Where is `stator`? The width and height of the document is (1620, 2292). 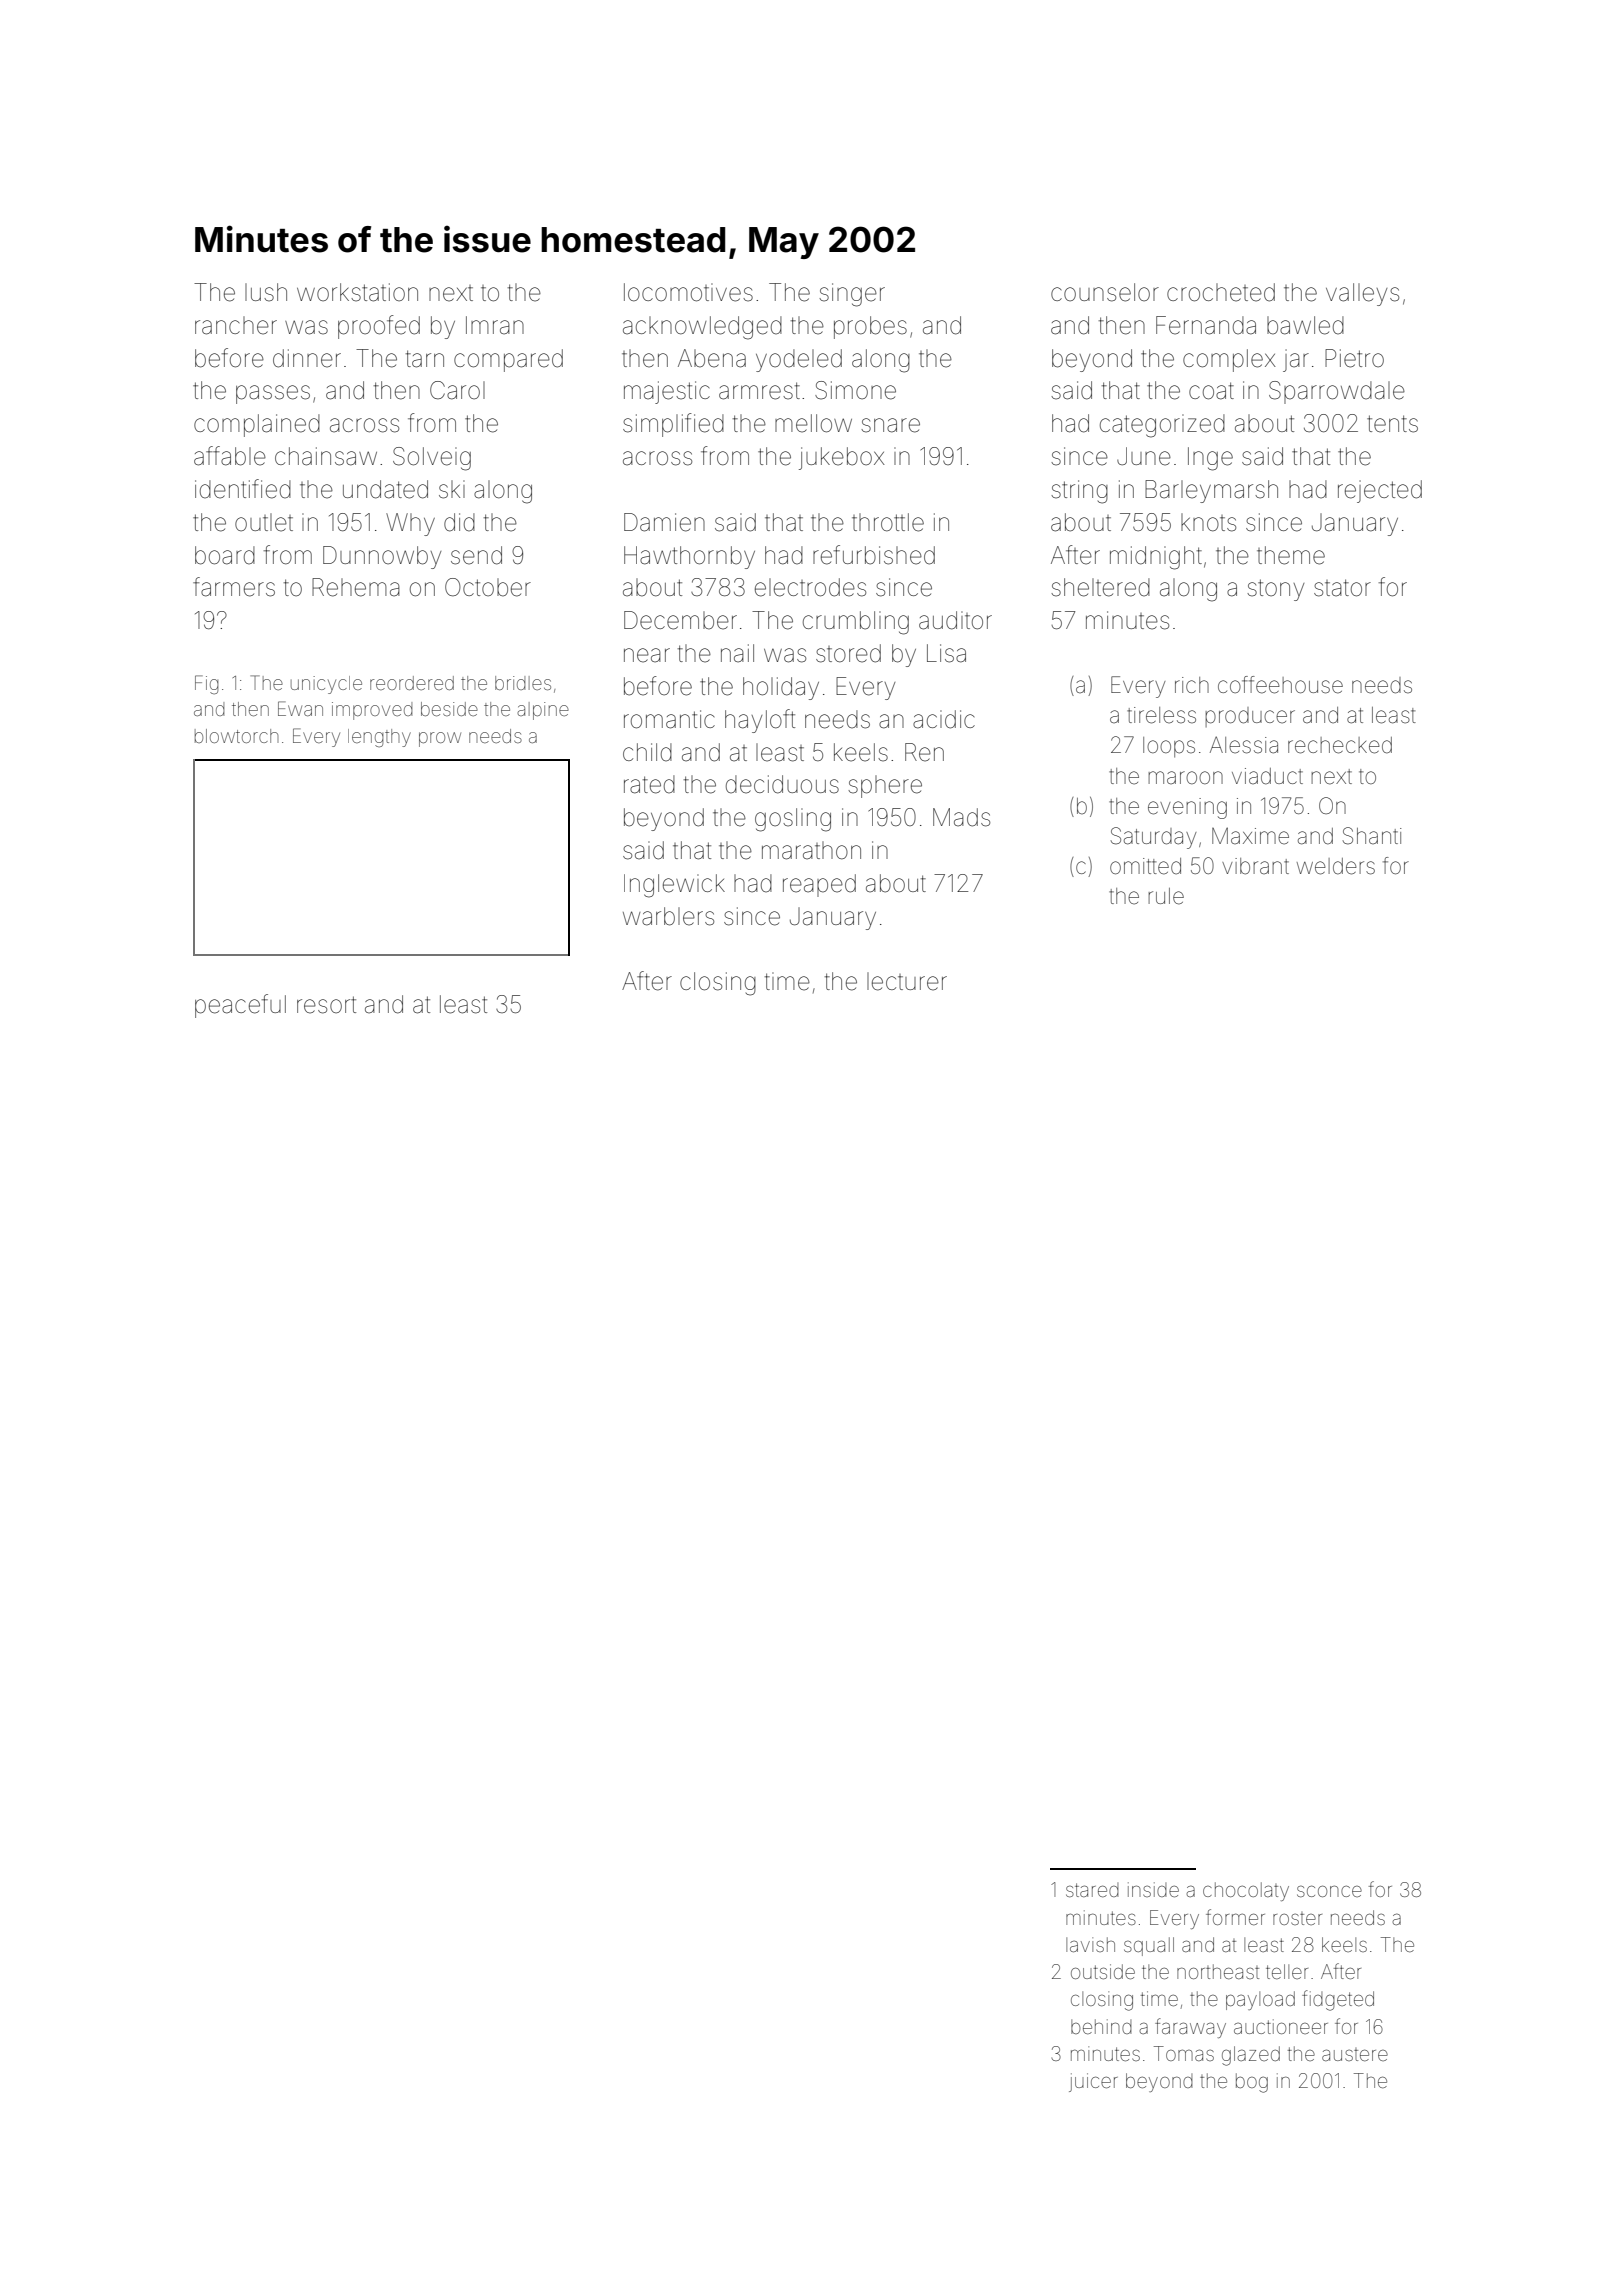 stator is located at coordinates (1342, 588).
